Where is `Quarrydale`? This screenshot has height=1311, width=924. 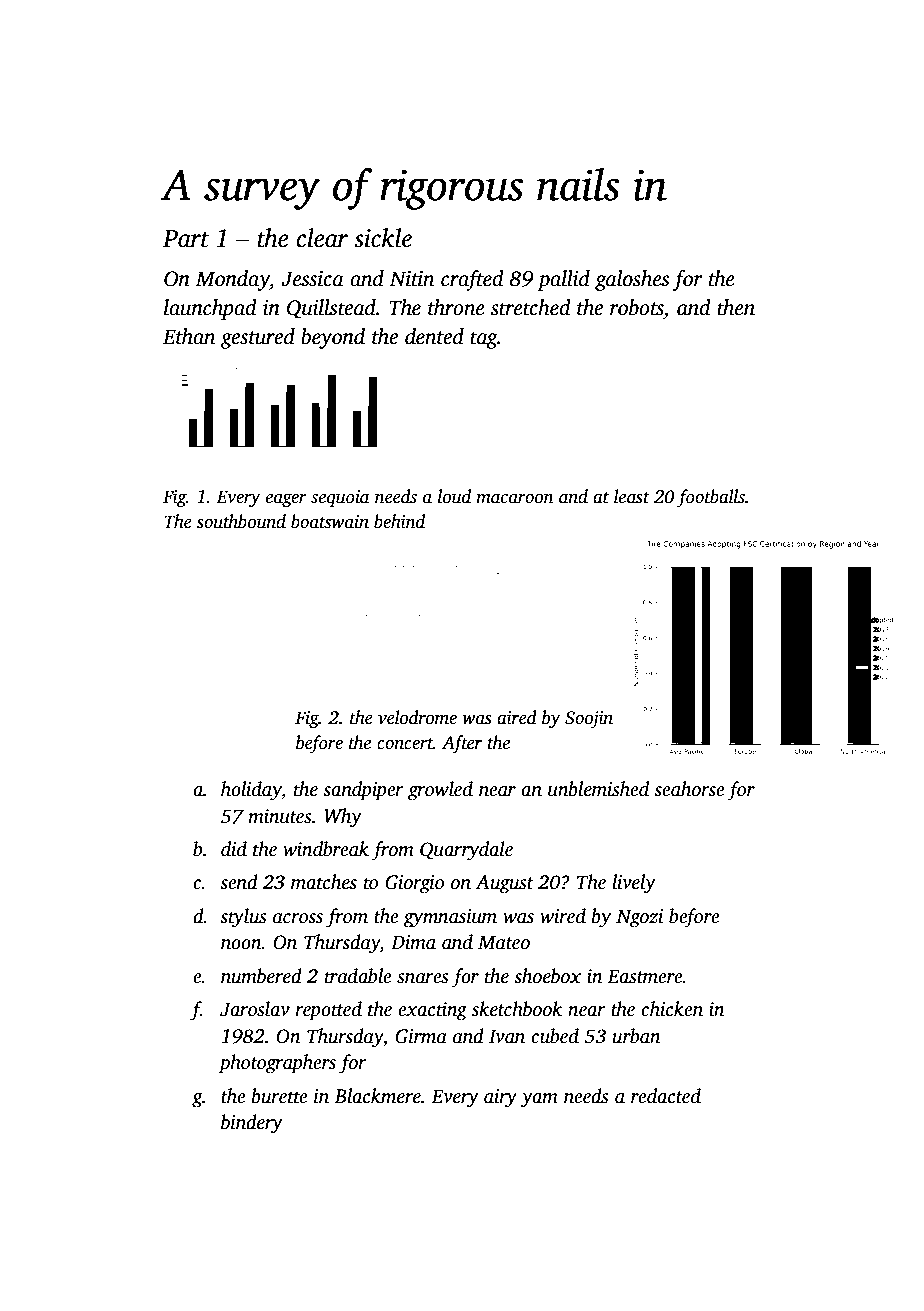 Quarrydale is located at coordinates (466, 851).
